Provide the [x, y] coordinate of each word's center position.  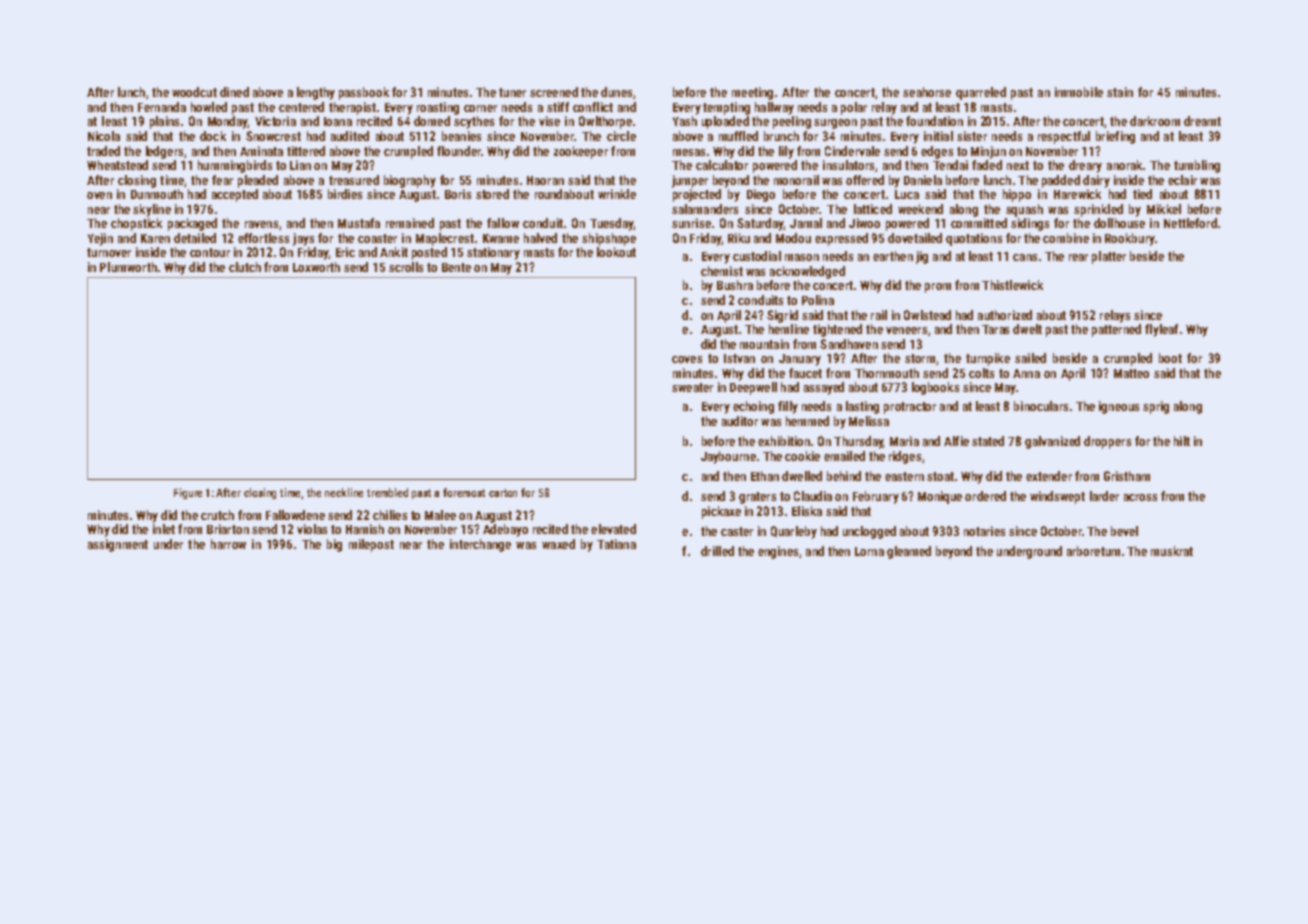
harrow [228, 544]
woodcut [194, 92]
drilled [717, 551]
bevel [1124, 531]
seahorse [927, 92]
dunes [616, 92]
